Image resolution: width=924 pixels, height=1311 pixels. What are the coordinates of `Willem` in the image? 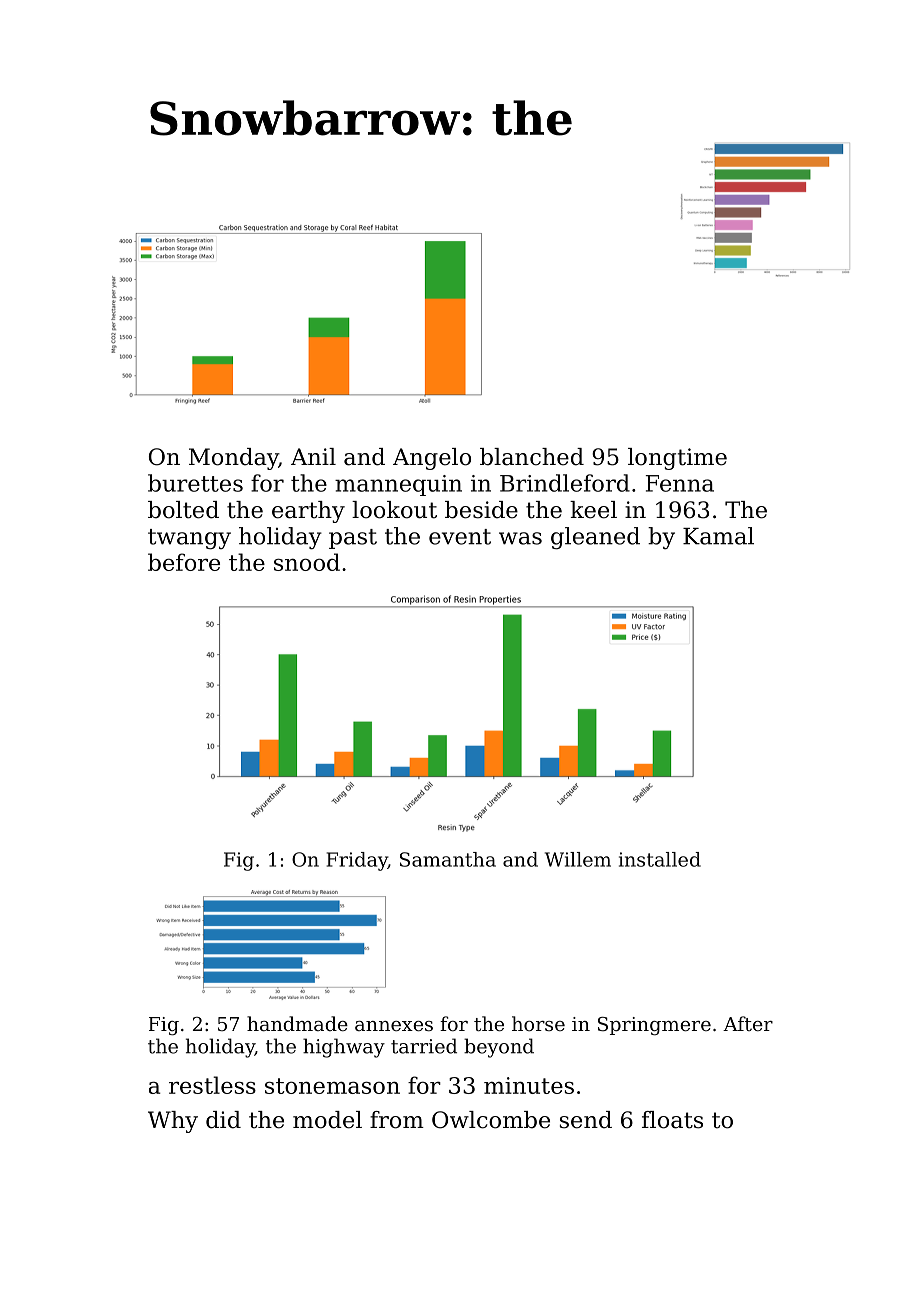 It's located at (578, 859).
